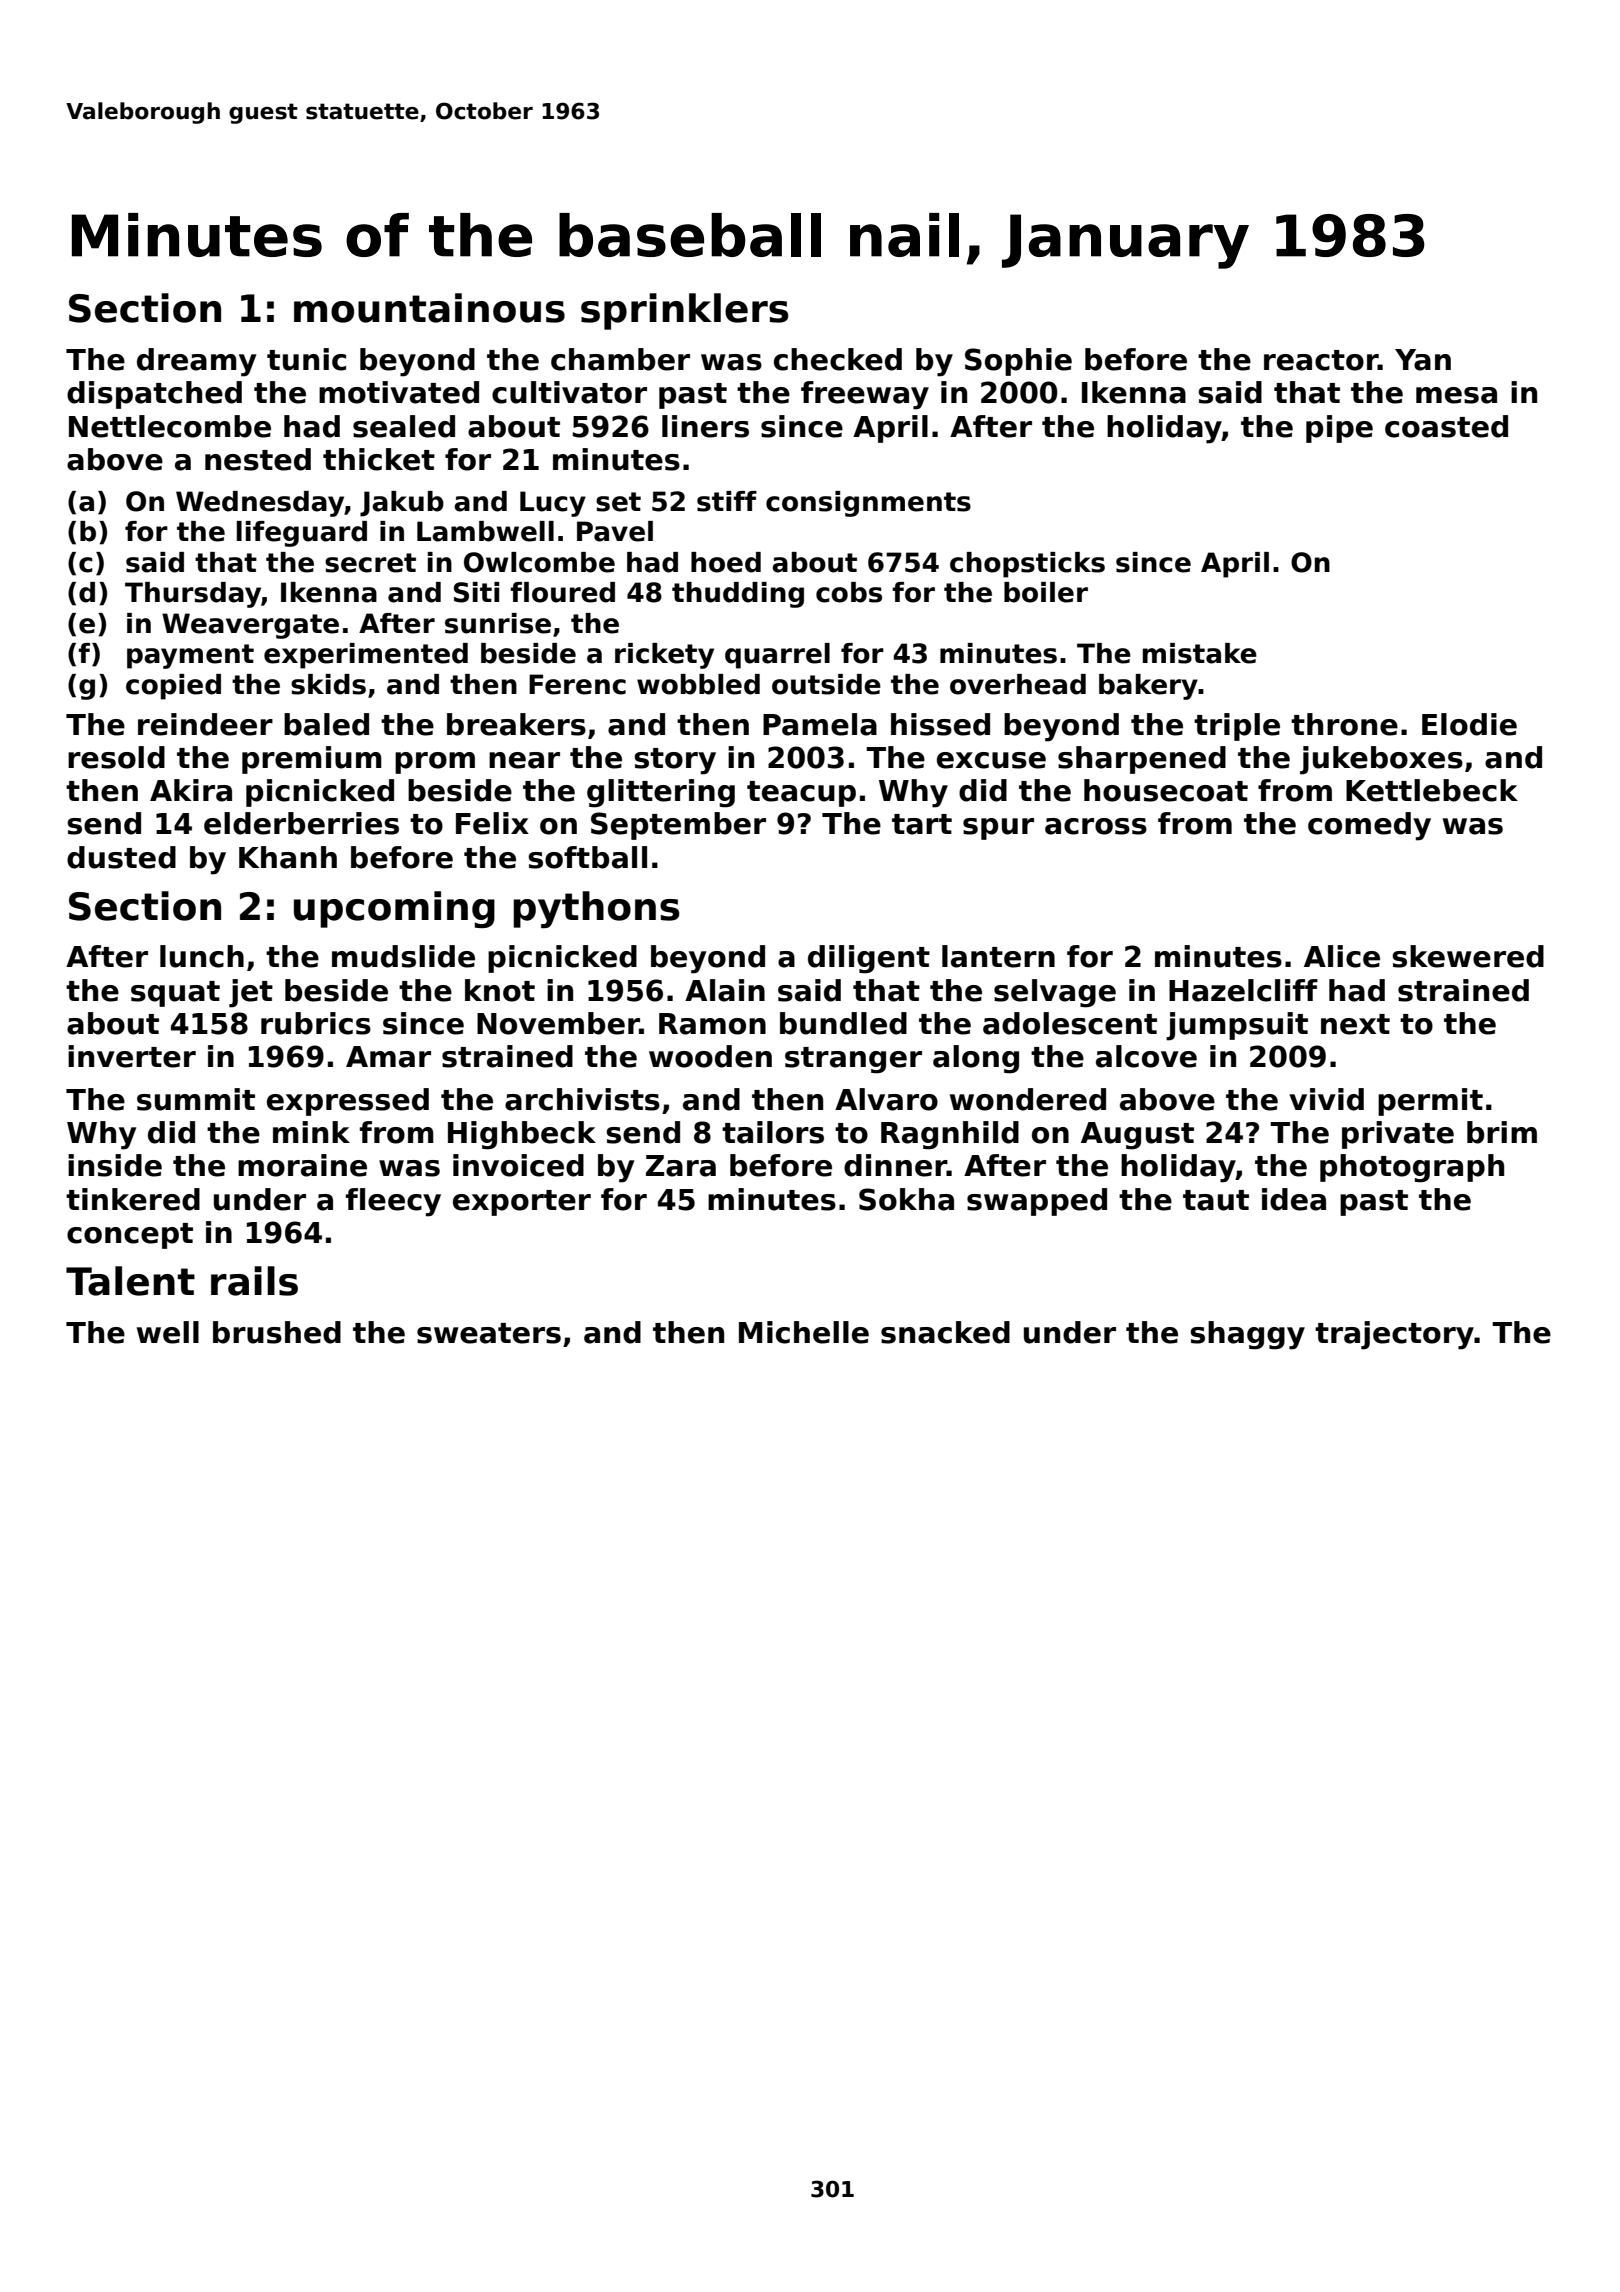  I want to click on exporter, so click(522, 1203).
